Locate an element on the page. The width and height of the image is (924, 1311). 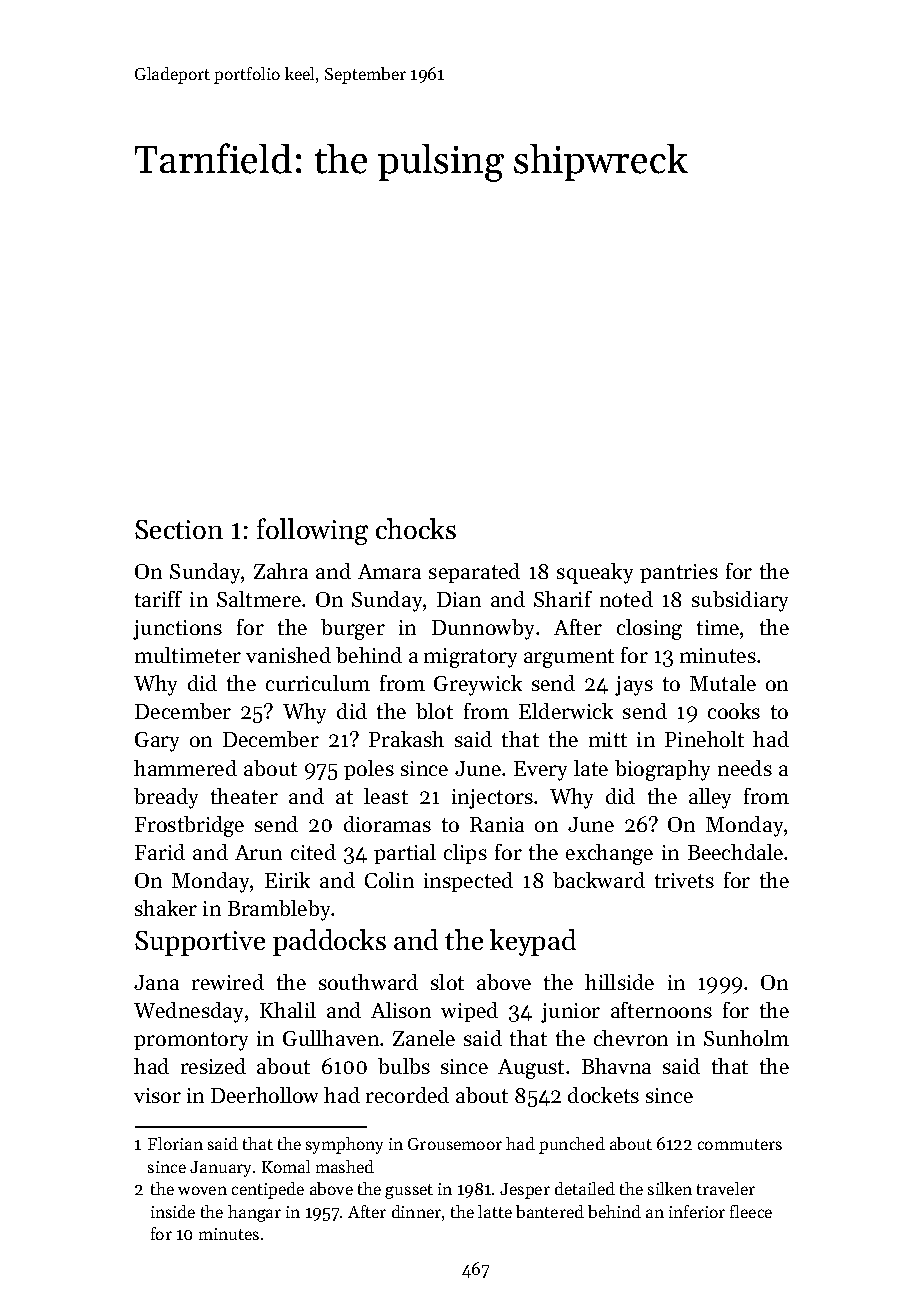
gusset is located at coordinates (409, 1191).
